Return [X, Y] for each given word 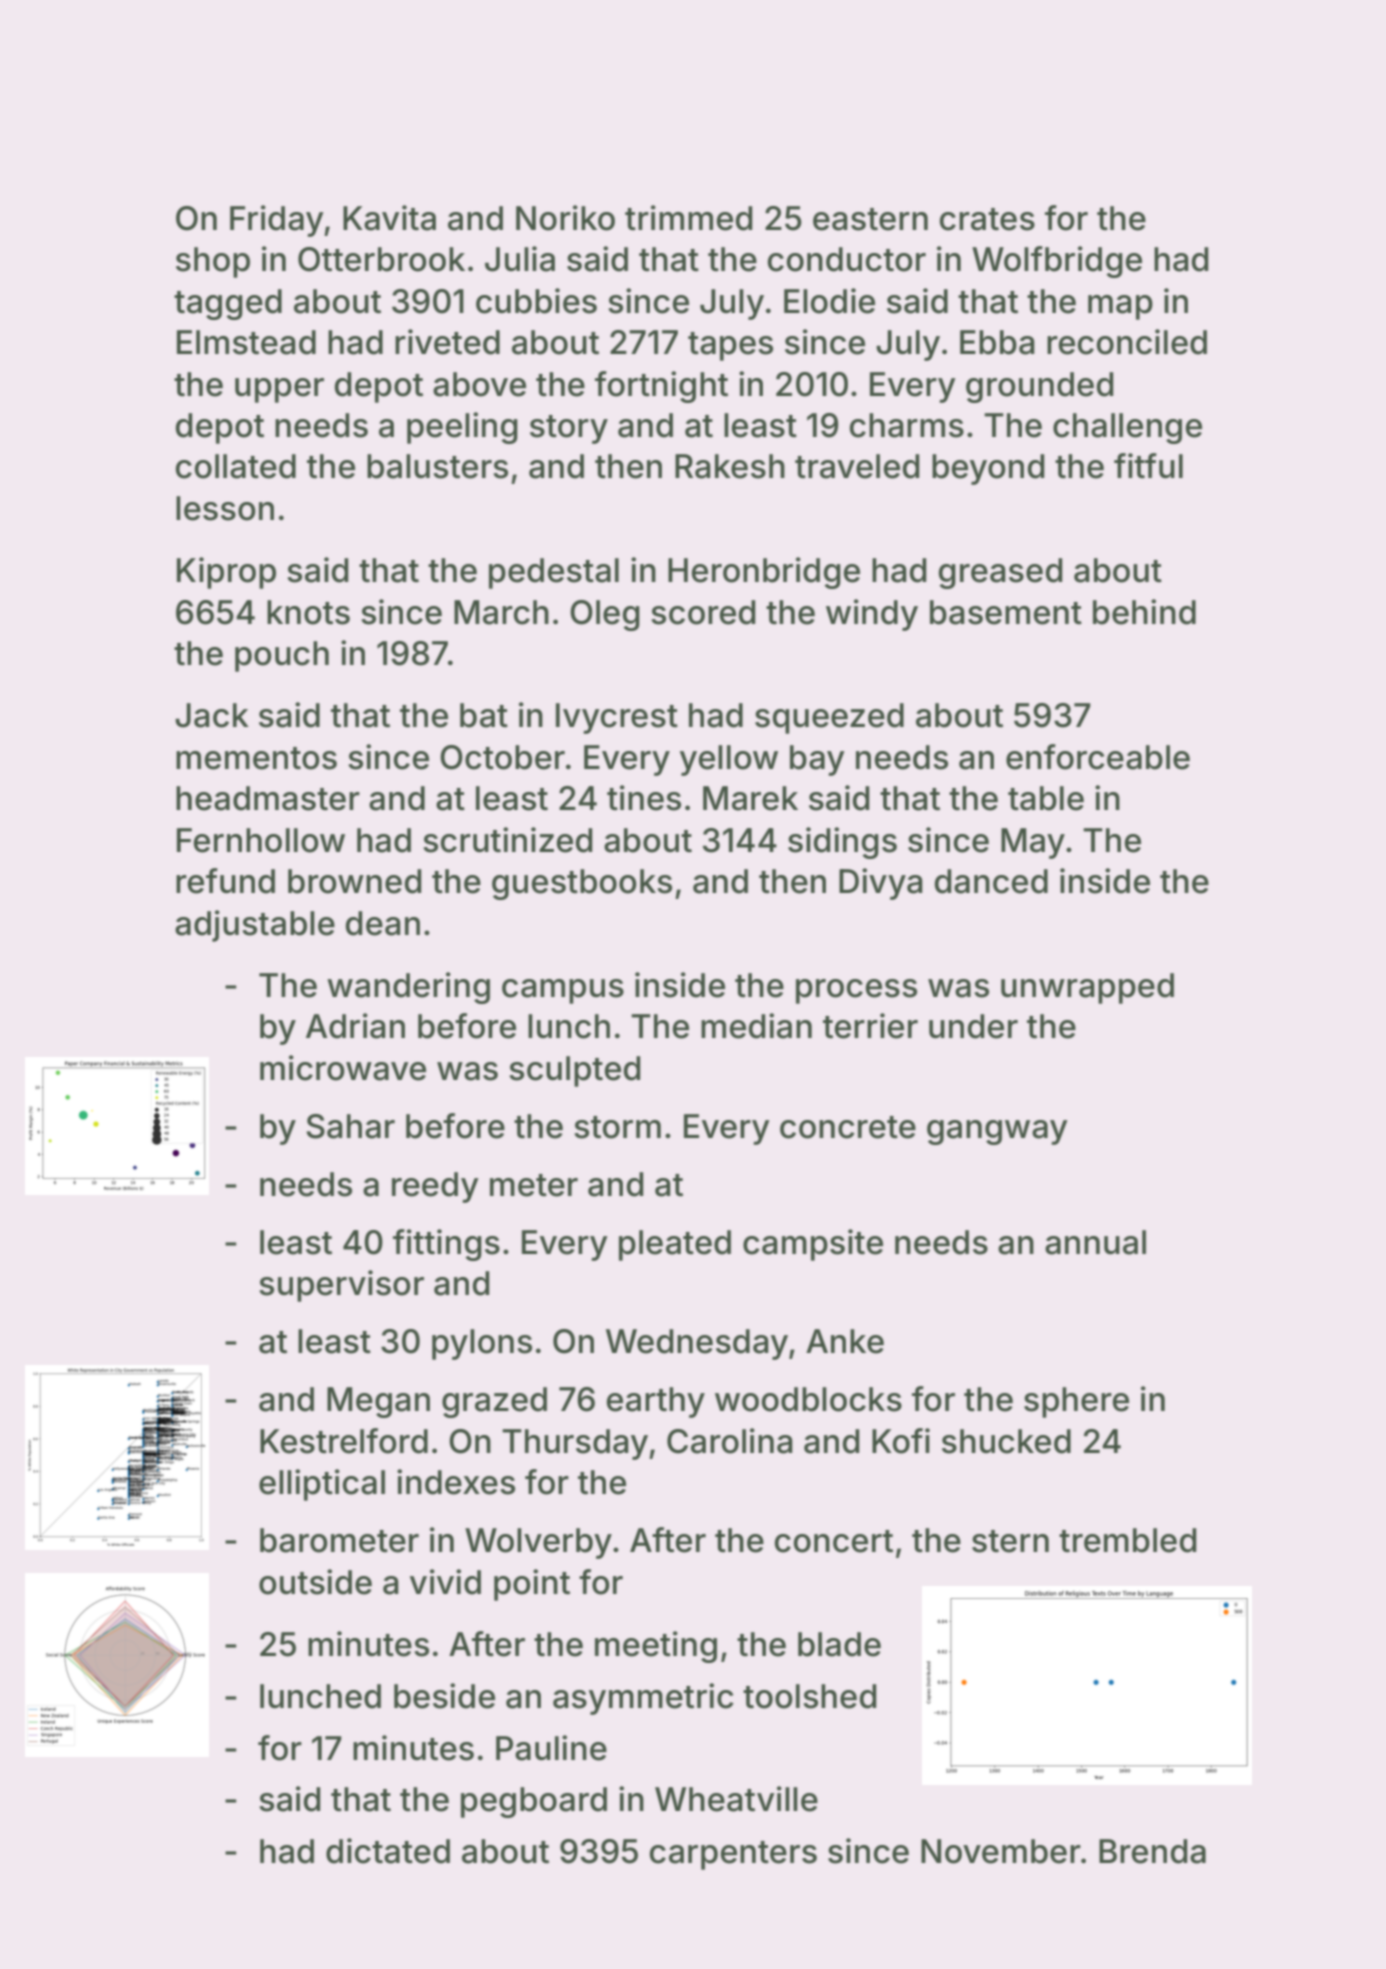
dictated [388, 1851]
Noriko [565, 218]
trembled [1128, 1540]
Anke [845, 1341]
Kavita [389, 218]
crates [987, 219]
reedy [435, 1187]
